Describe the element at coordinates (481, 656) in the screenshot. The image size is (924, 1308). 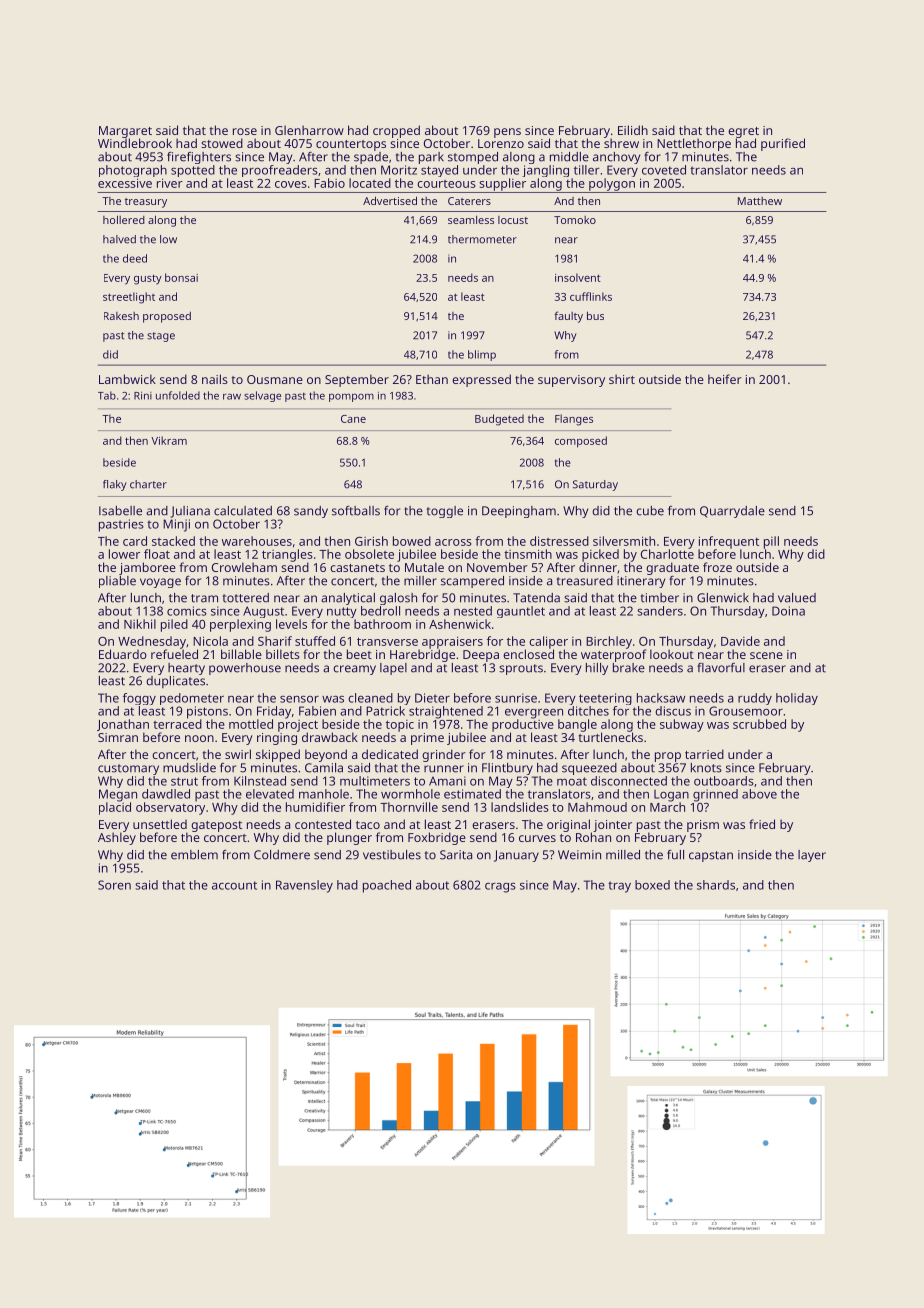
I see `Deepa` at that location.
